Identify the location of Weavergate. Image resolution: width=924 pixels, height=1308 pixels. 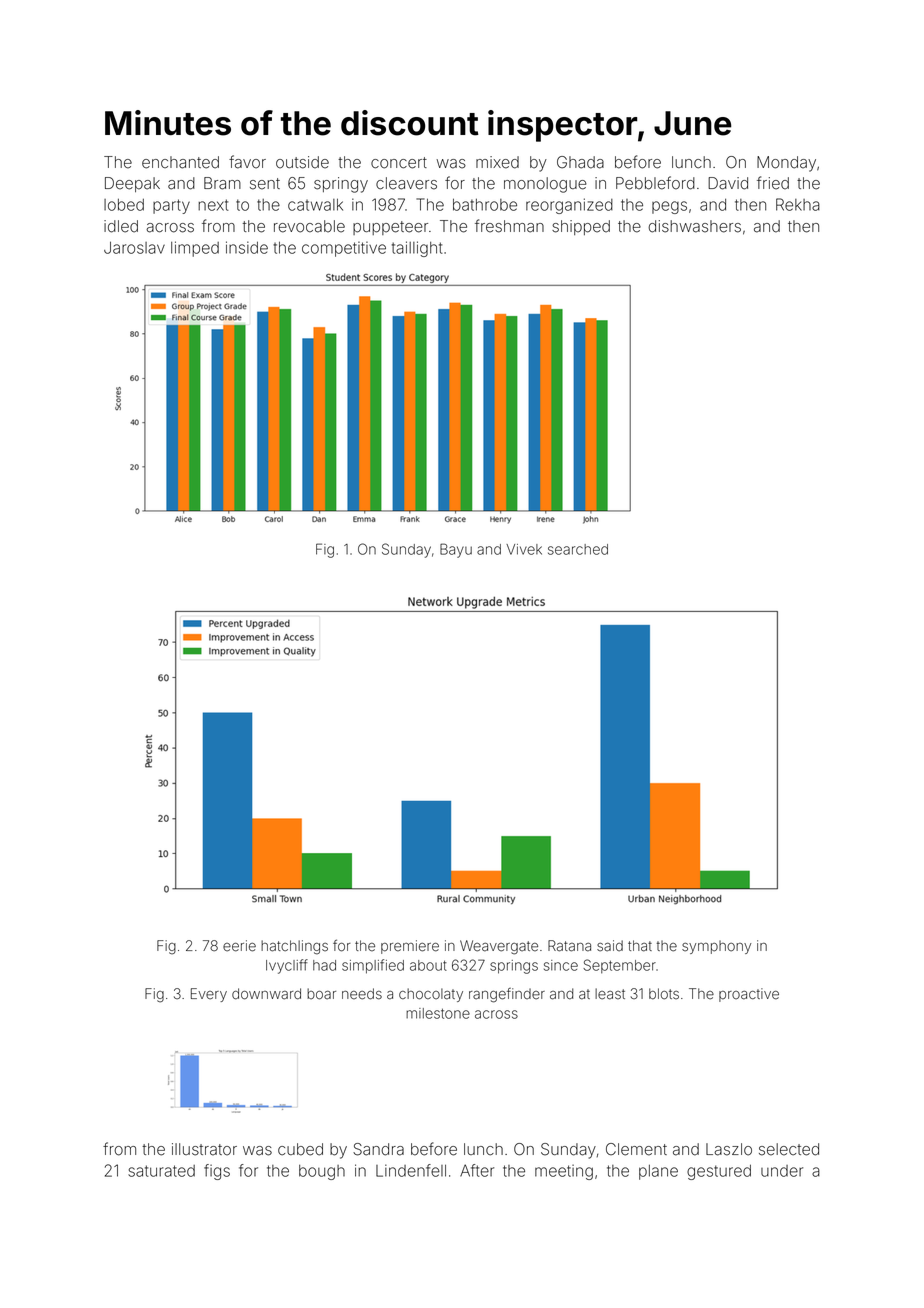
(499, 947).
